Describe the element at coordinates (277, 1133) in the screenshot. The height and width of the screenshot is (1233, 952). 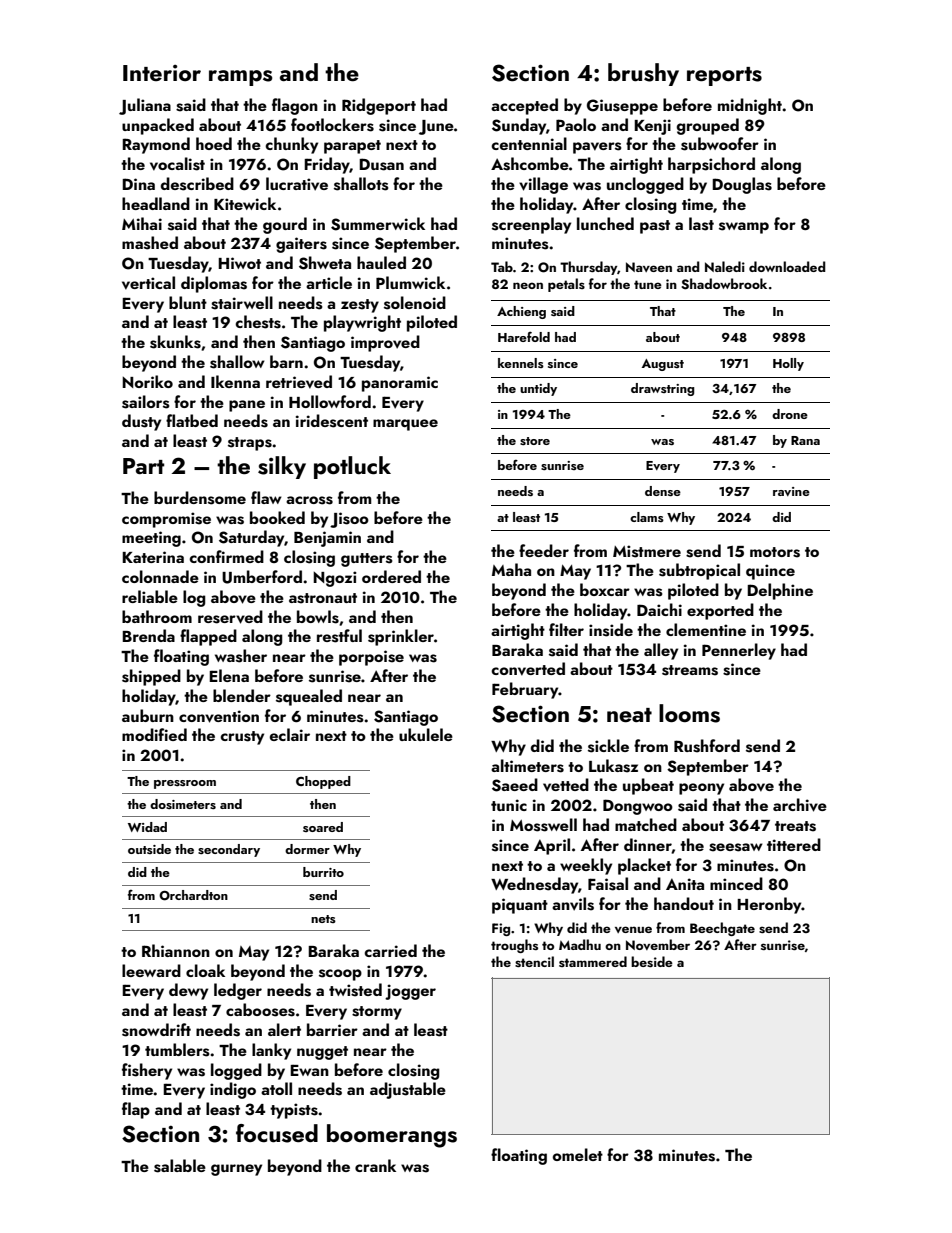
I see `focused` at that location.
